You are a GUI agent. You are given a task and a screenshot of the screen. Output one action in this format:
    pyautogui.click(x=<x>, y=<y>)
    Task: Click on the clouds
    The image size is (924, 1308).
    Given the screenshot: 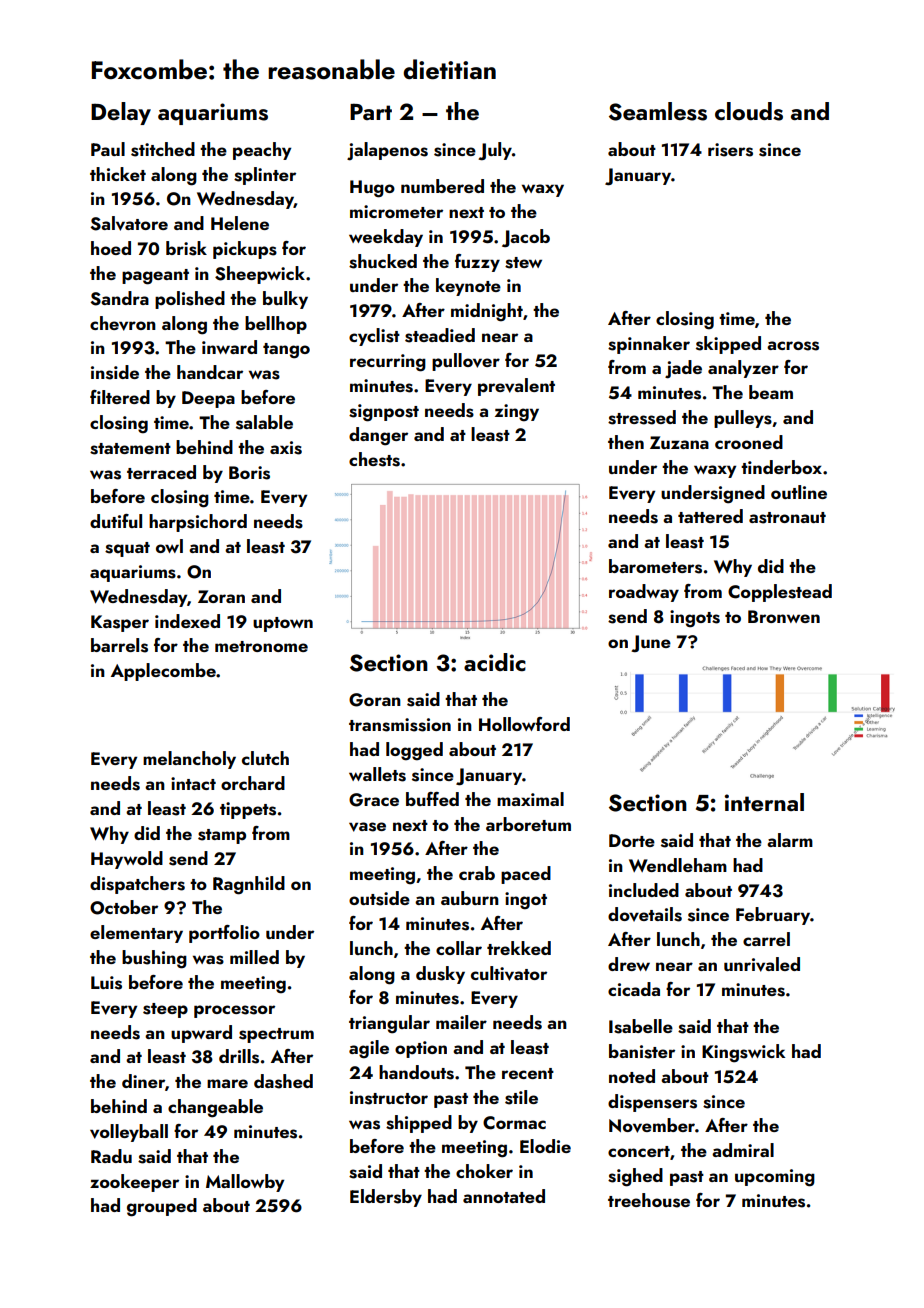 What is the action you would take?
    pyautogui.click(x=749, y=111)
